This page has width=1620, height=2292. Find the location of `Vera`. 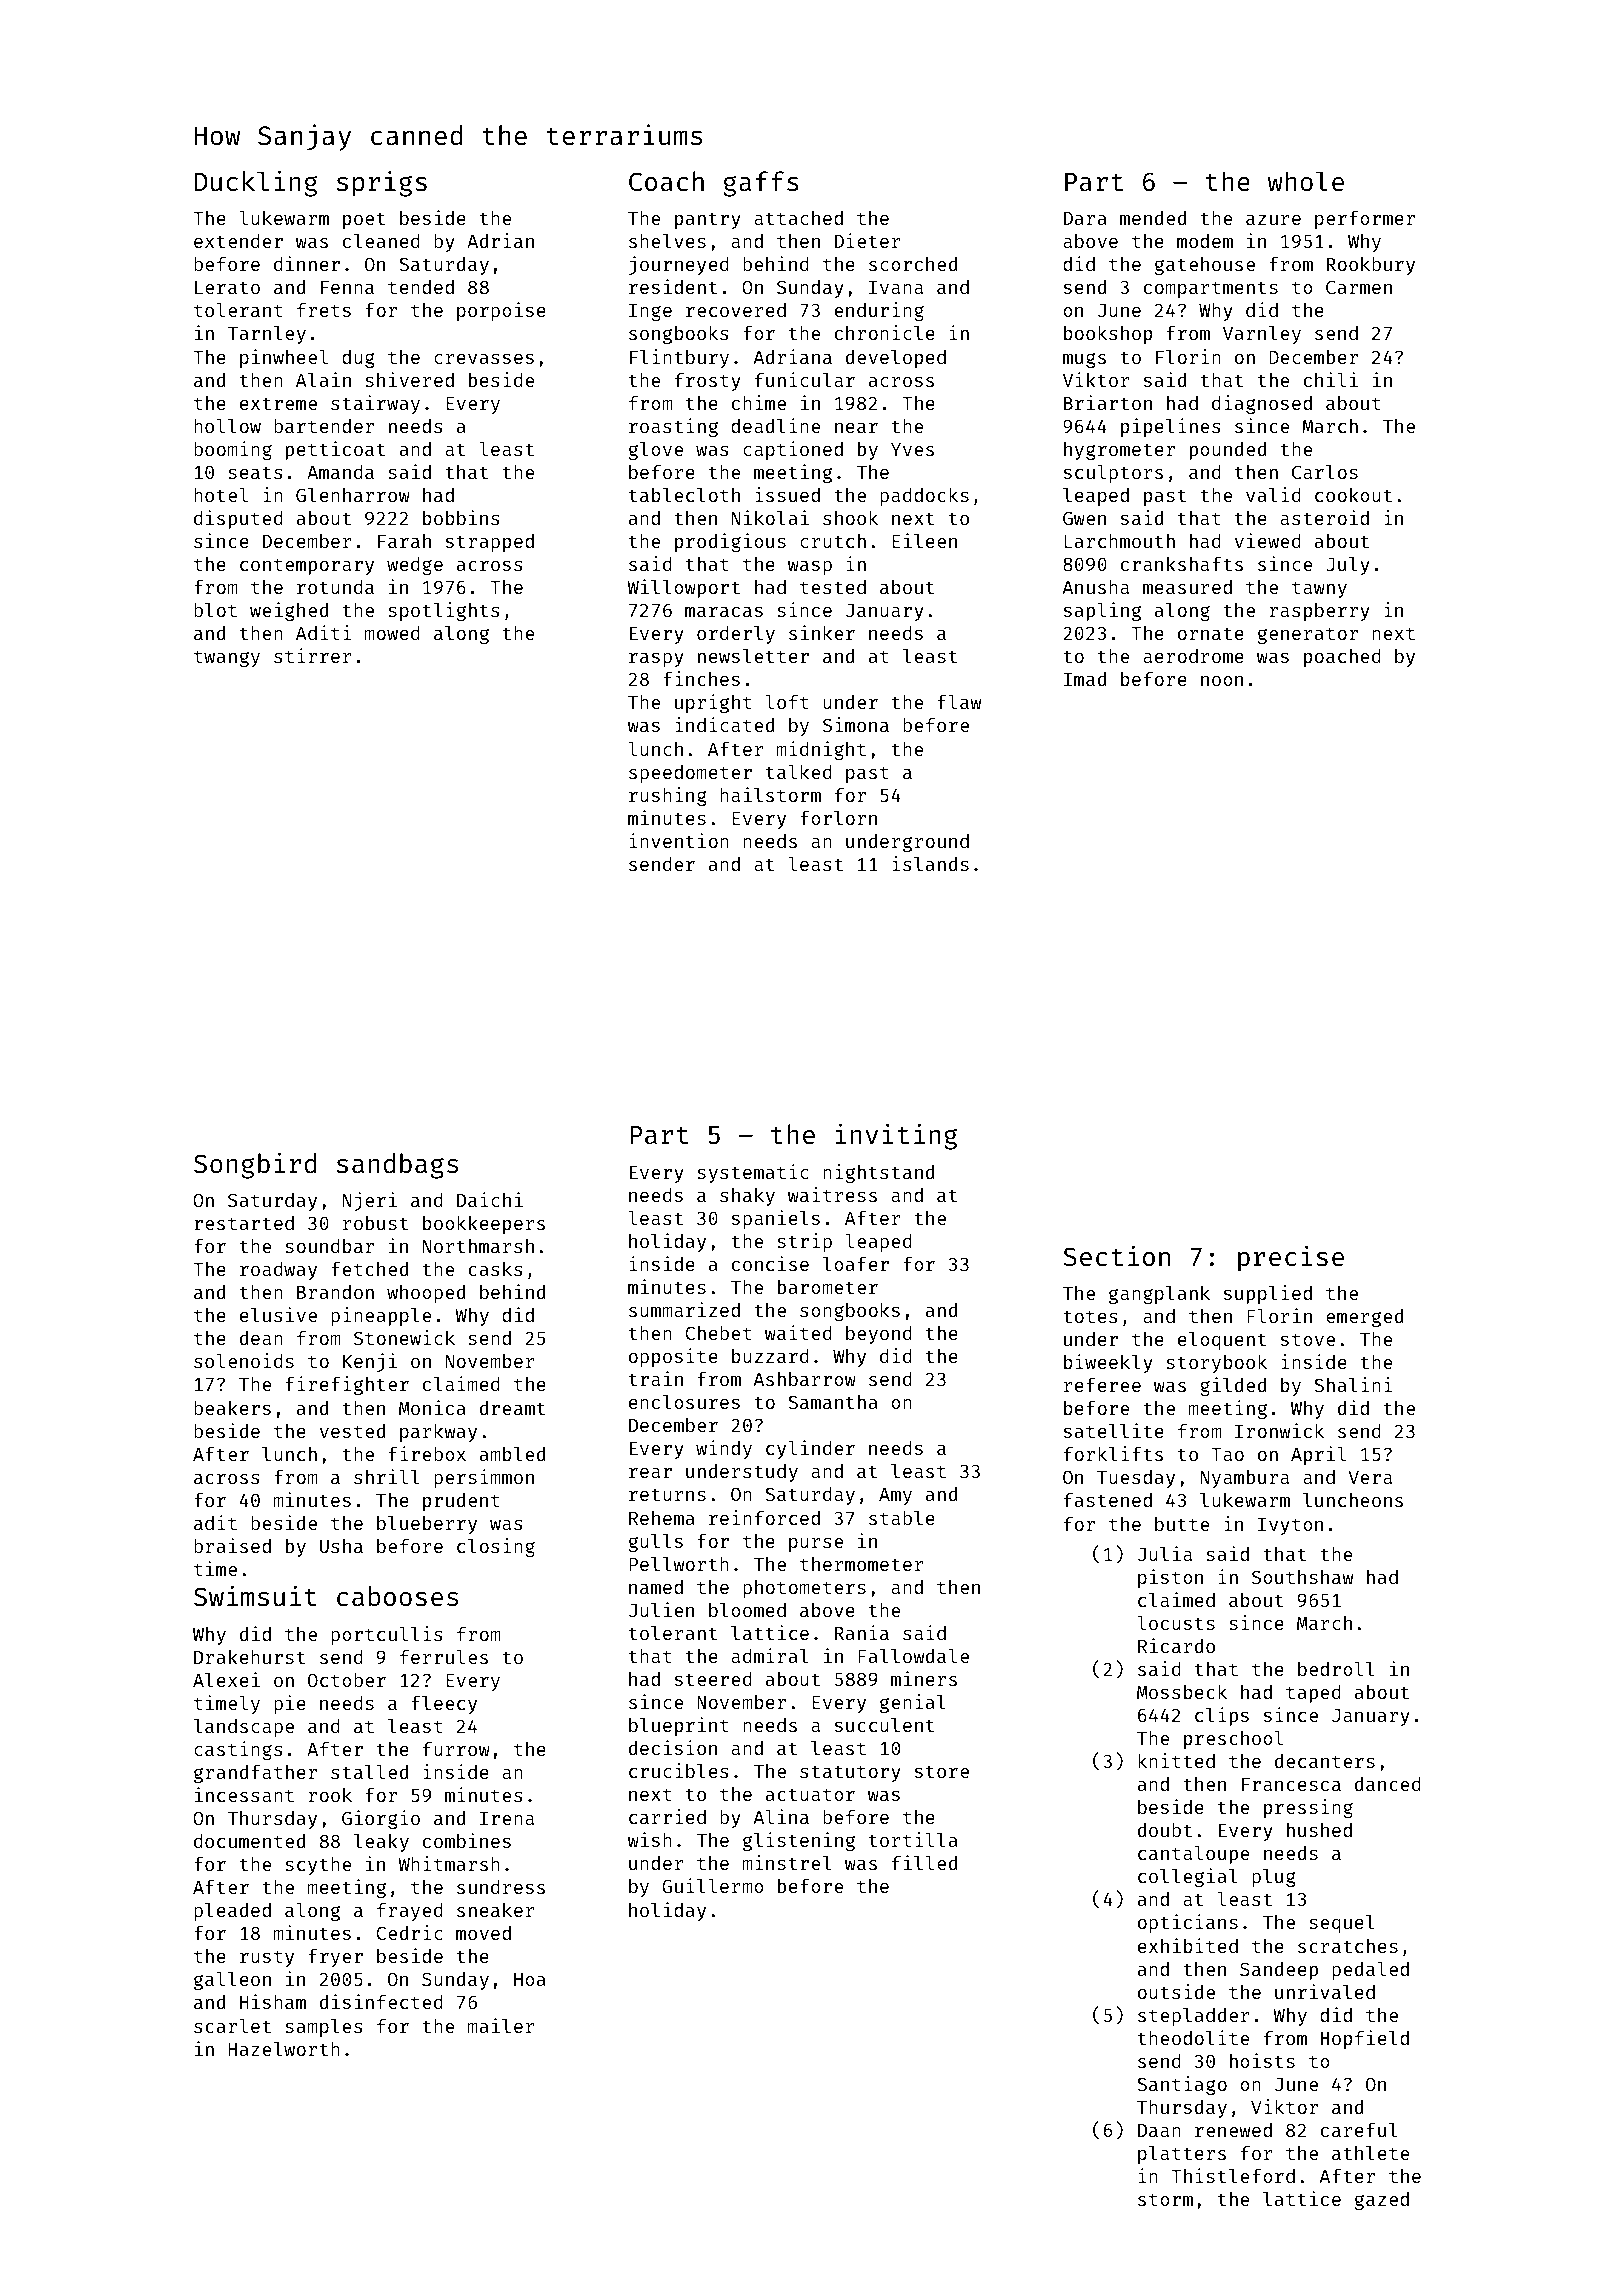

Vera is located at coordinates (1370, 1477).
